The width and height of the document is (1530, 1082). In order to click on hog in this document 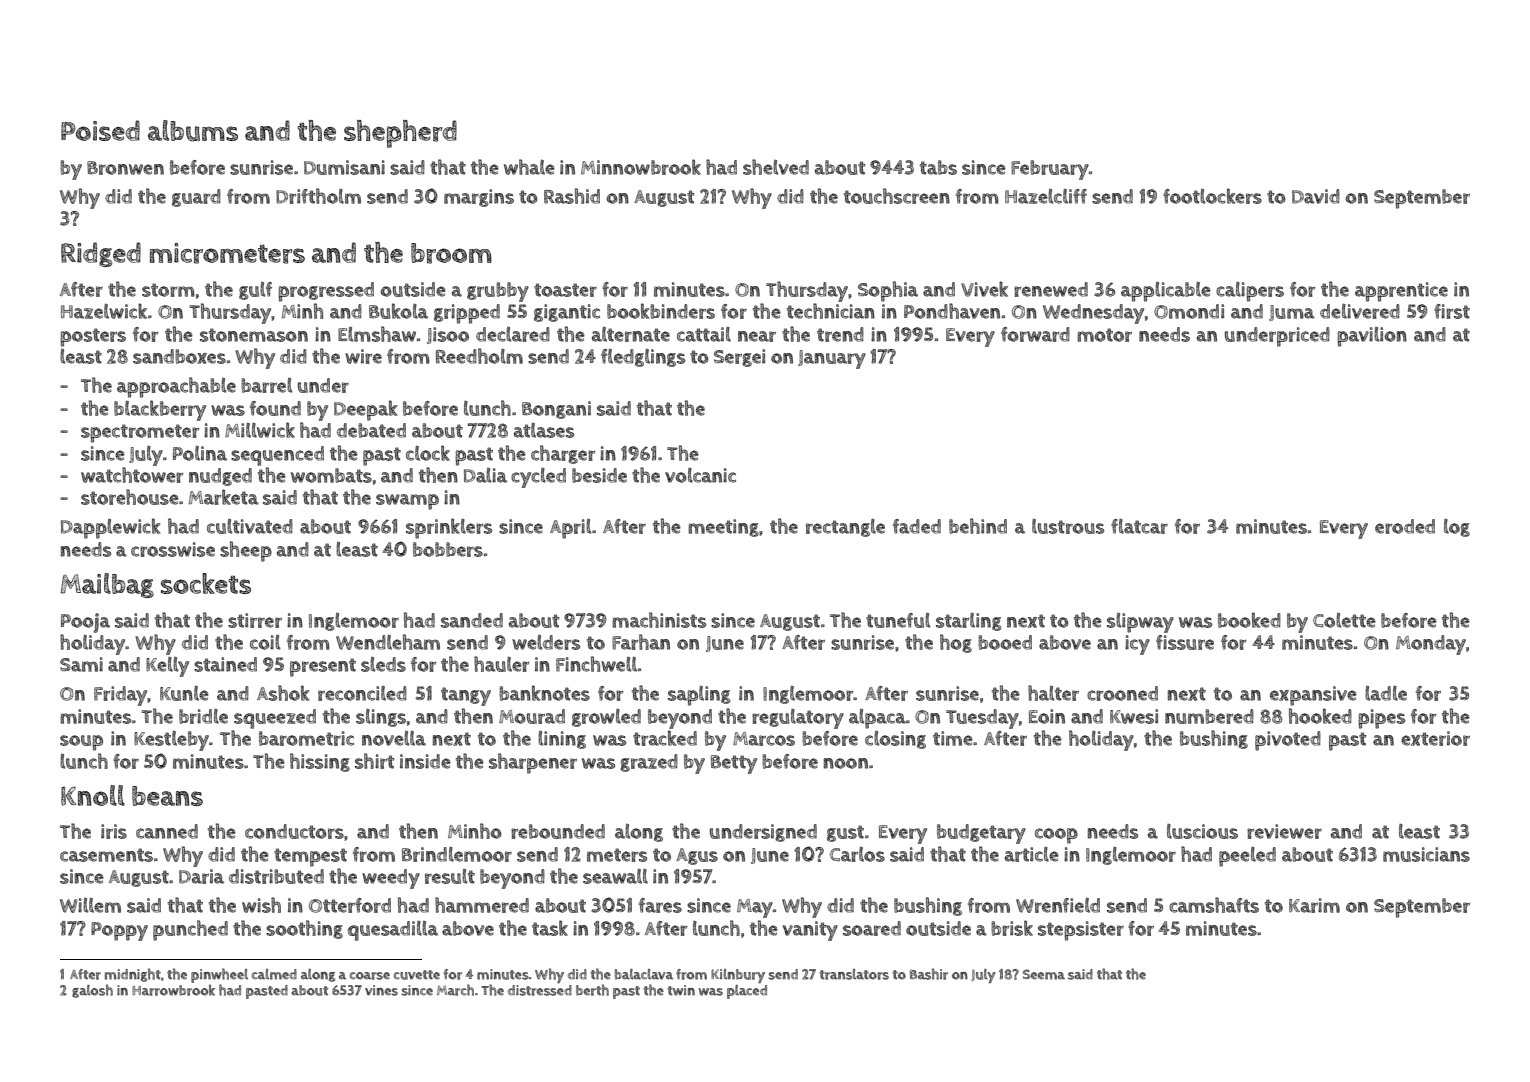, I will do `click(956, 643)`.
